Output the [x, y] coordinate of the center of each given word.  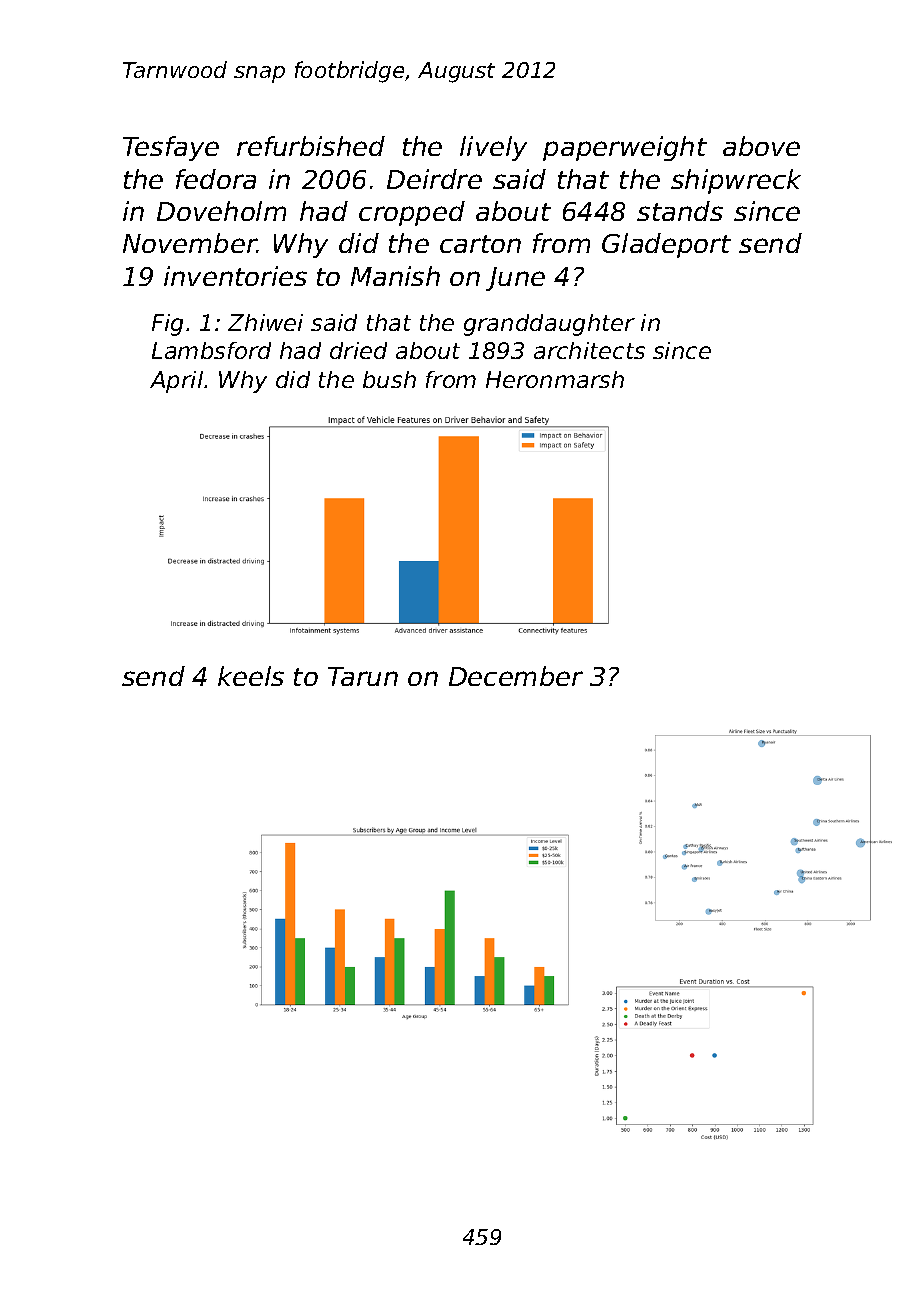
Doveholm [221, 211]
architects [589, 350]
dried [358, 350]
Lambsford [211, 350]
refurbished [311, 146]
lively [493, 148]
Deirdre [434, 179]
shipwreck [736, 181]
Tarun [363, 676]
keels [251, 676]
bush [389, 379]
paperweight [625, 148]
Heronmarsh [555, 379]
